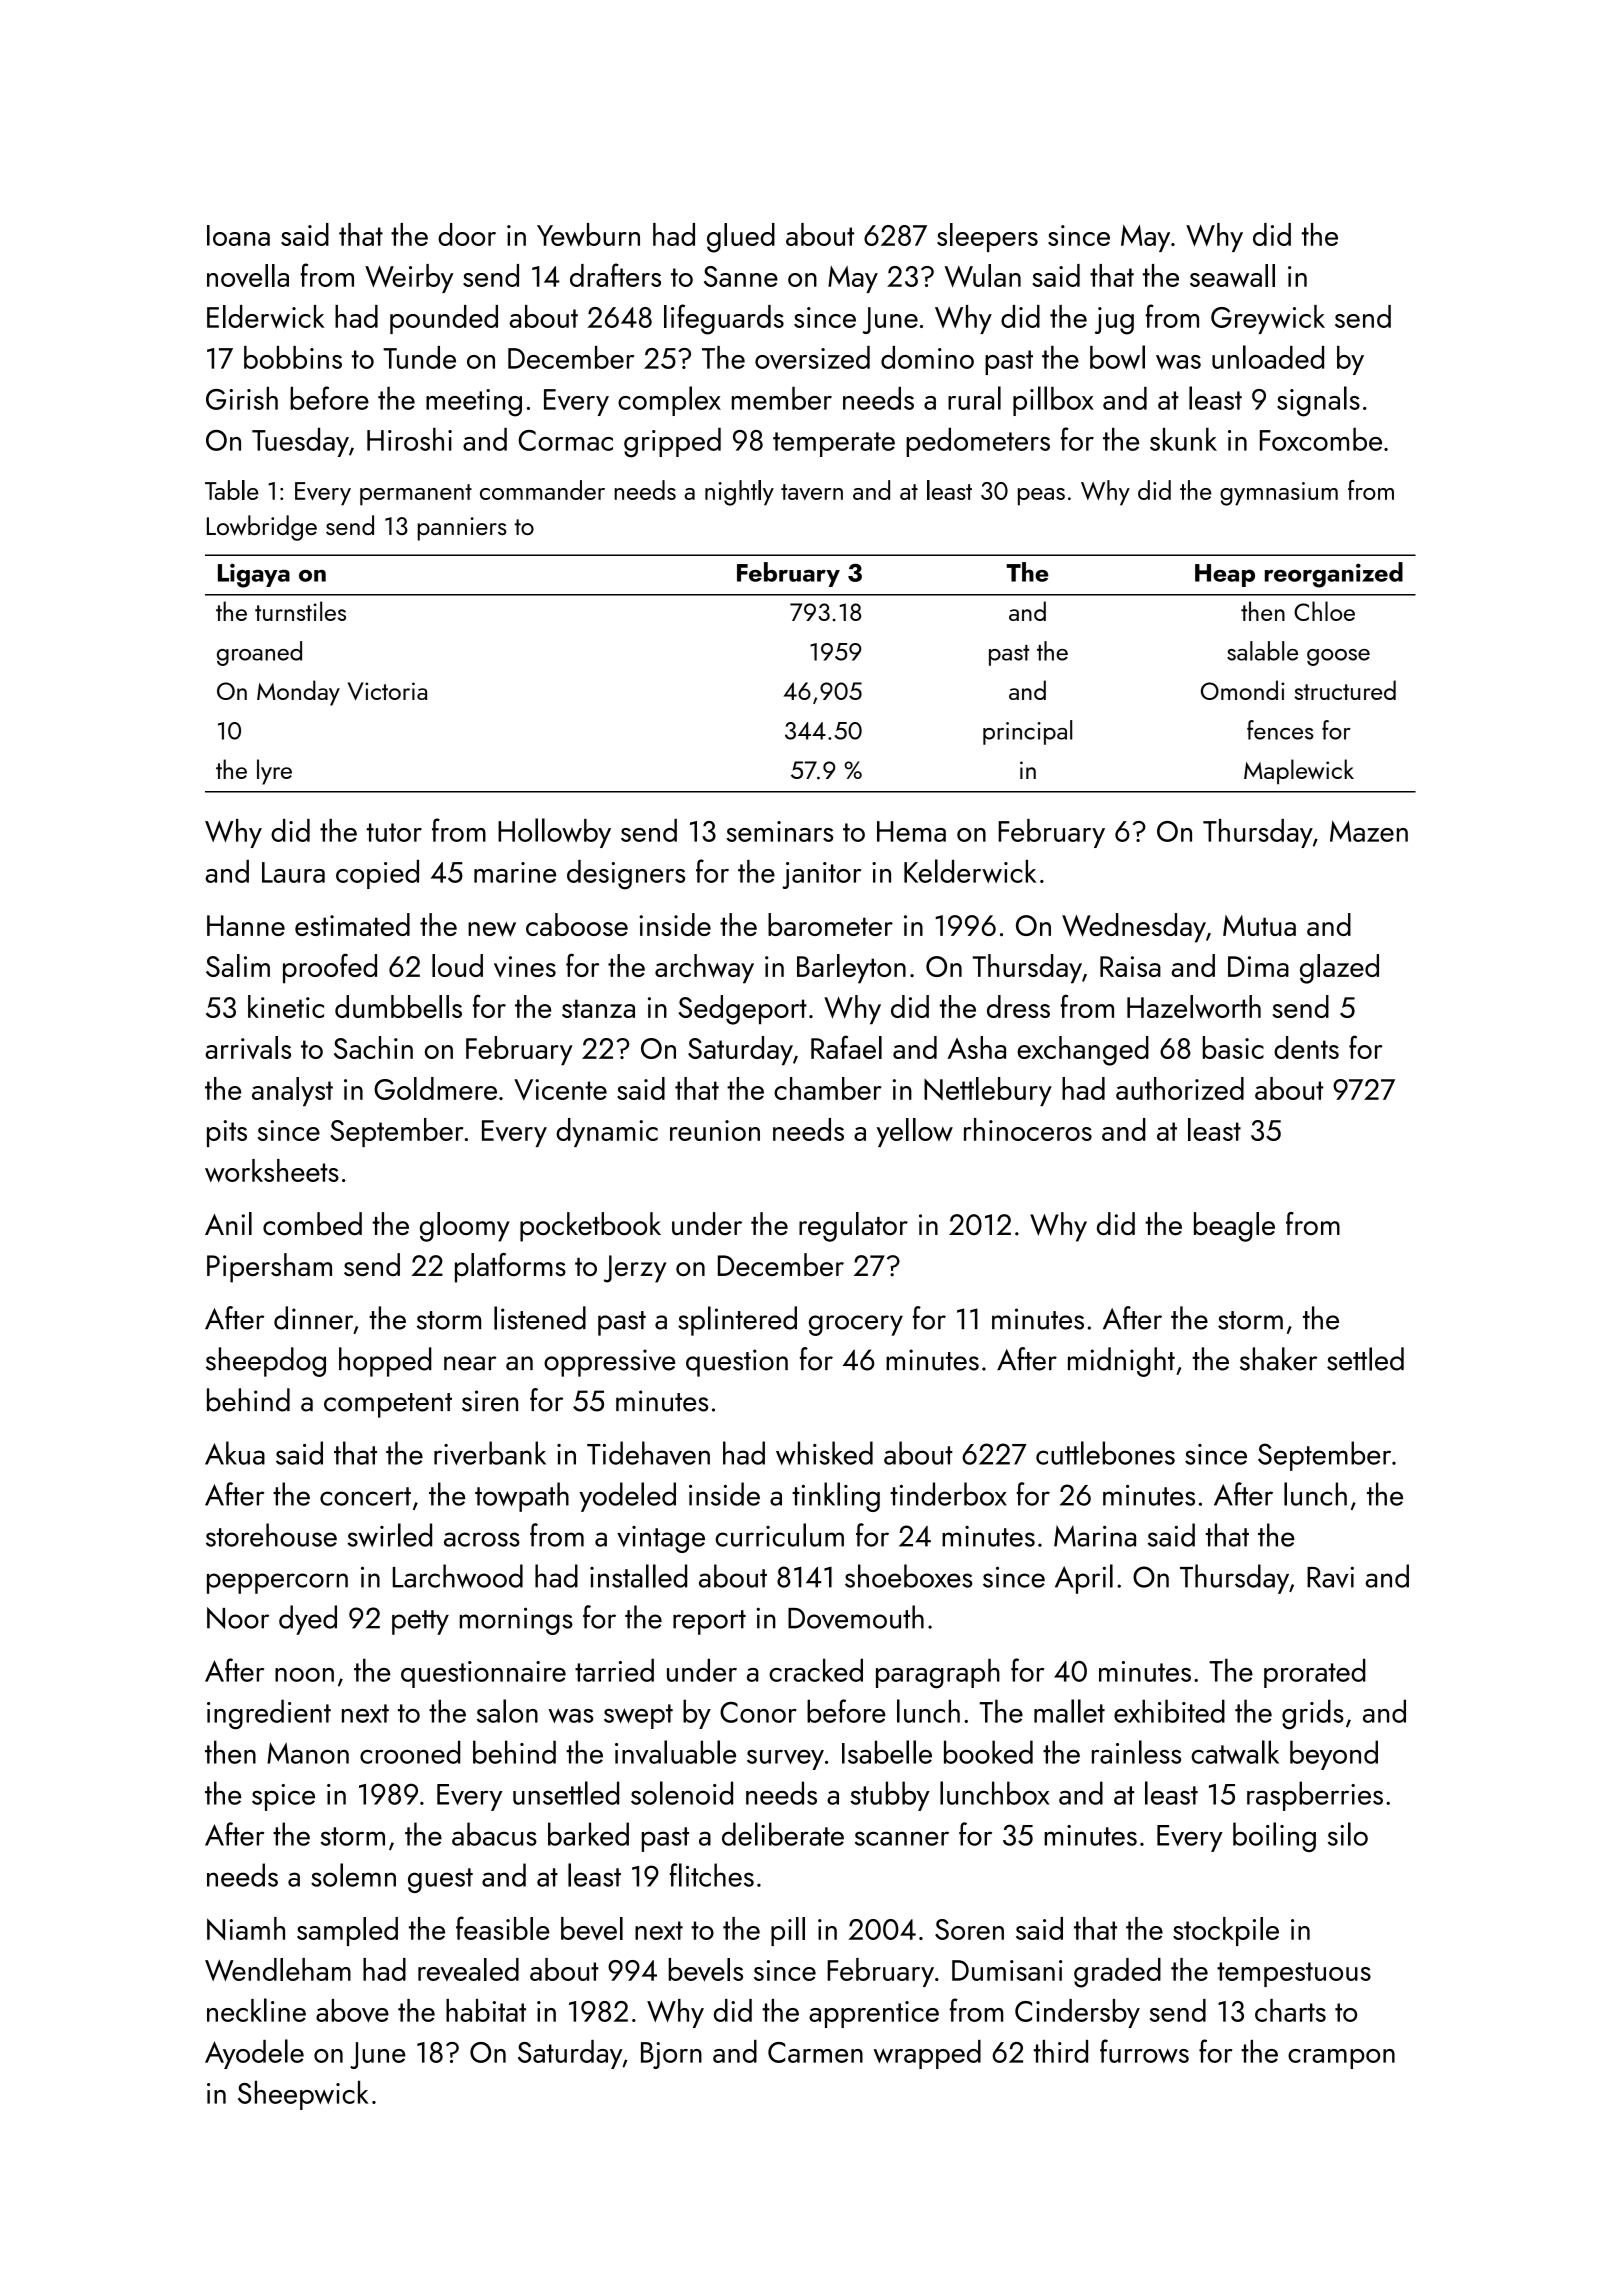 This screenshot has width=1620, height=2292. What do you see at coordinates (269, 1714) in the screenshot?
I see `ingredient` at bounding box center [269, 1714].
